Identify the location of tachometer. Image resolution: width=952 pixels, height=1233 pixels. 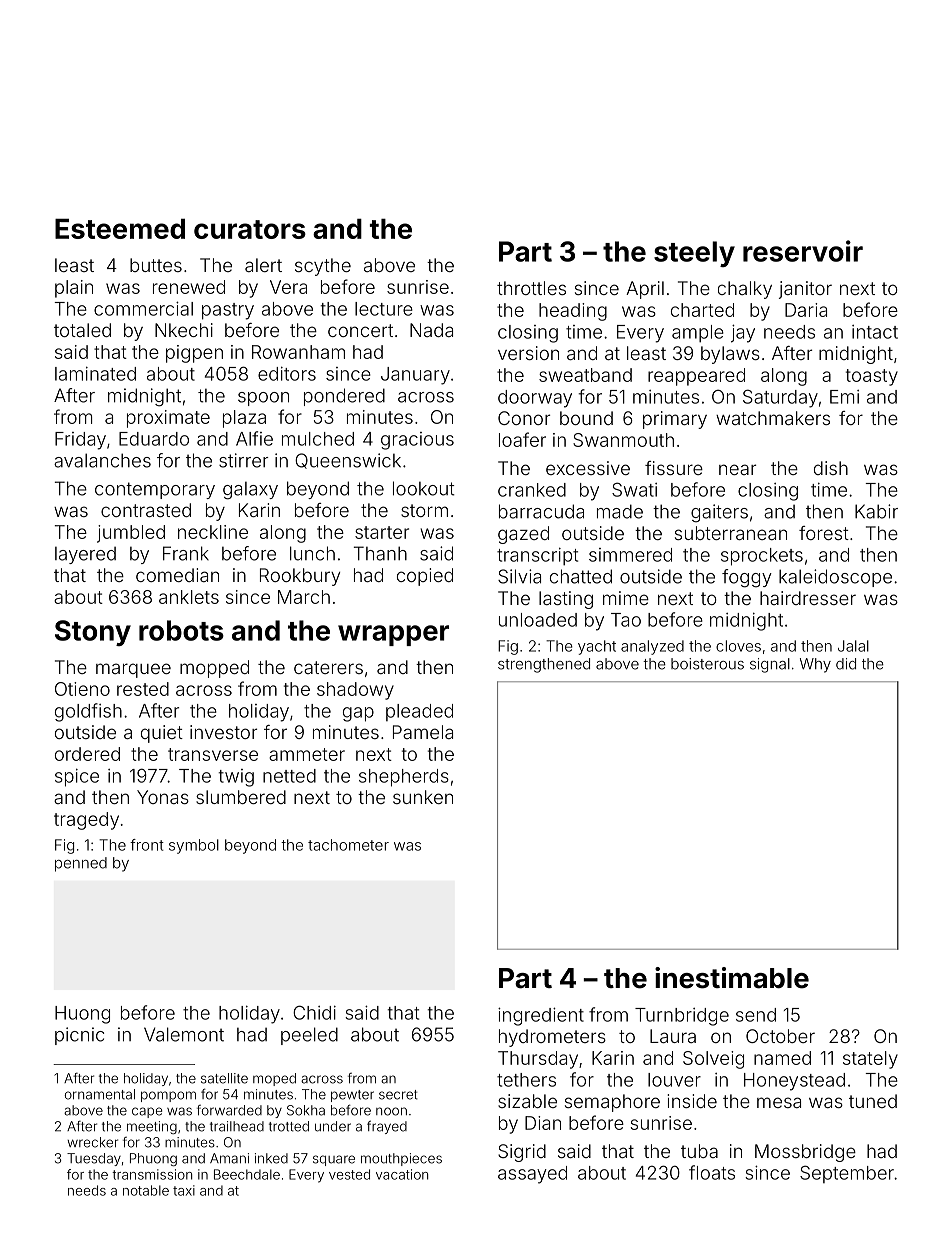
(348, 845).
